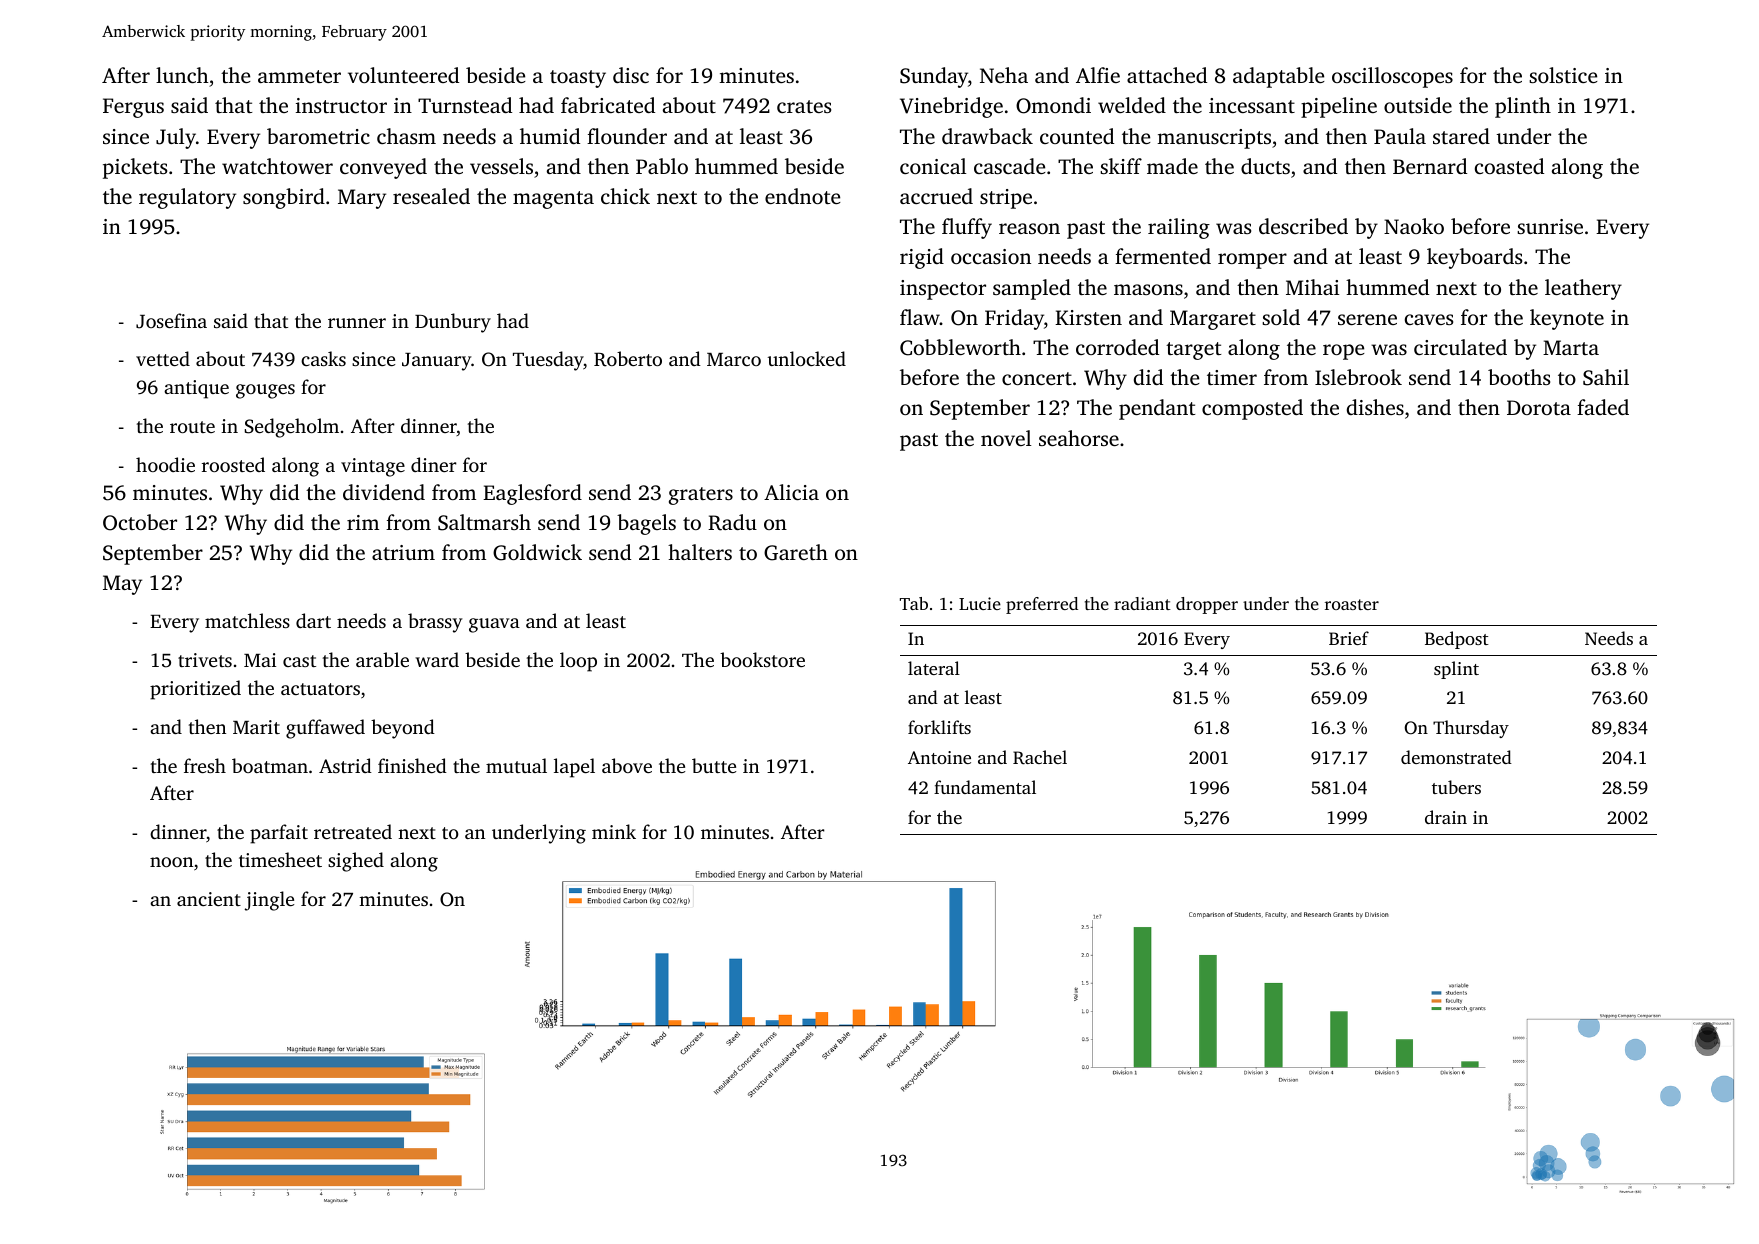 This screenshot has width=1759, height=1244. What do you see at coordinates (363, 522) in the screenshot?
I see `rim` at bounding box center [363, 522].
